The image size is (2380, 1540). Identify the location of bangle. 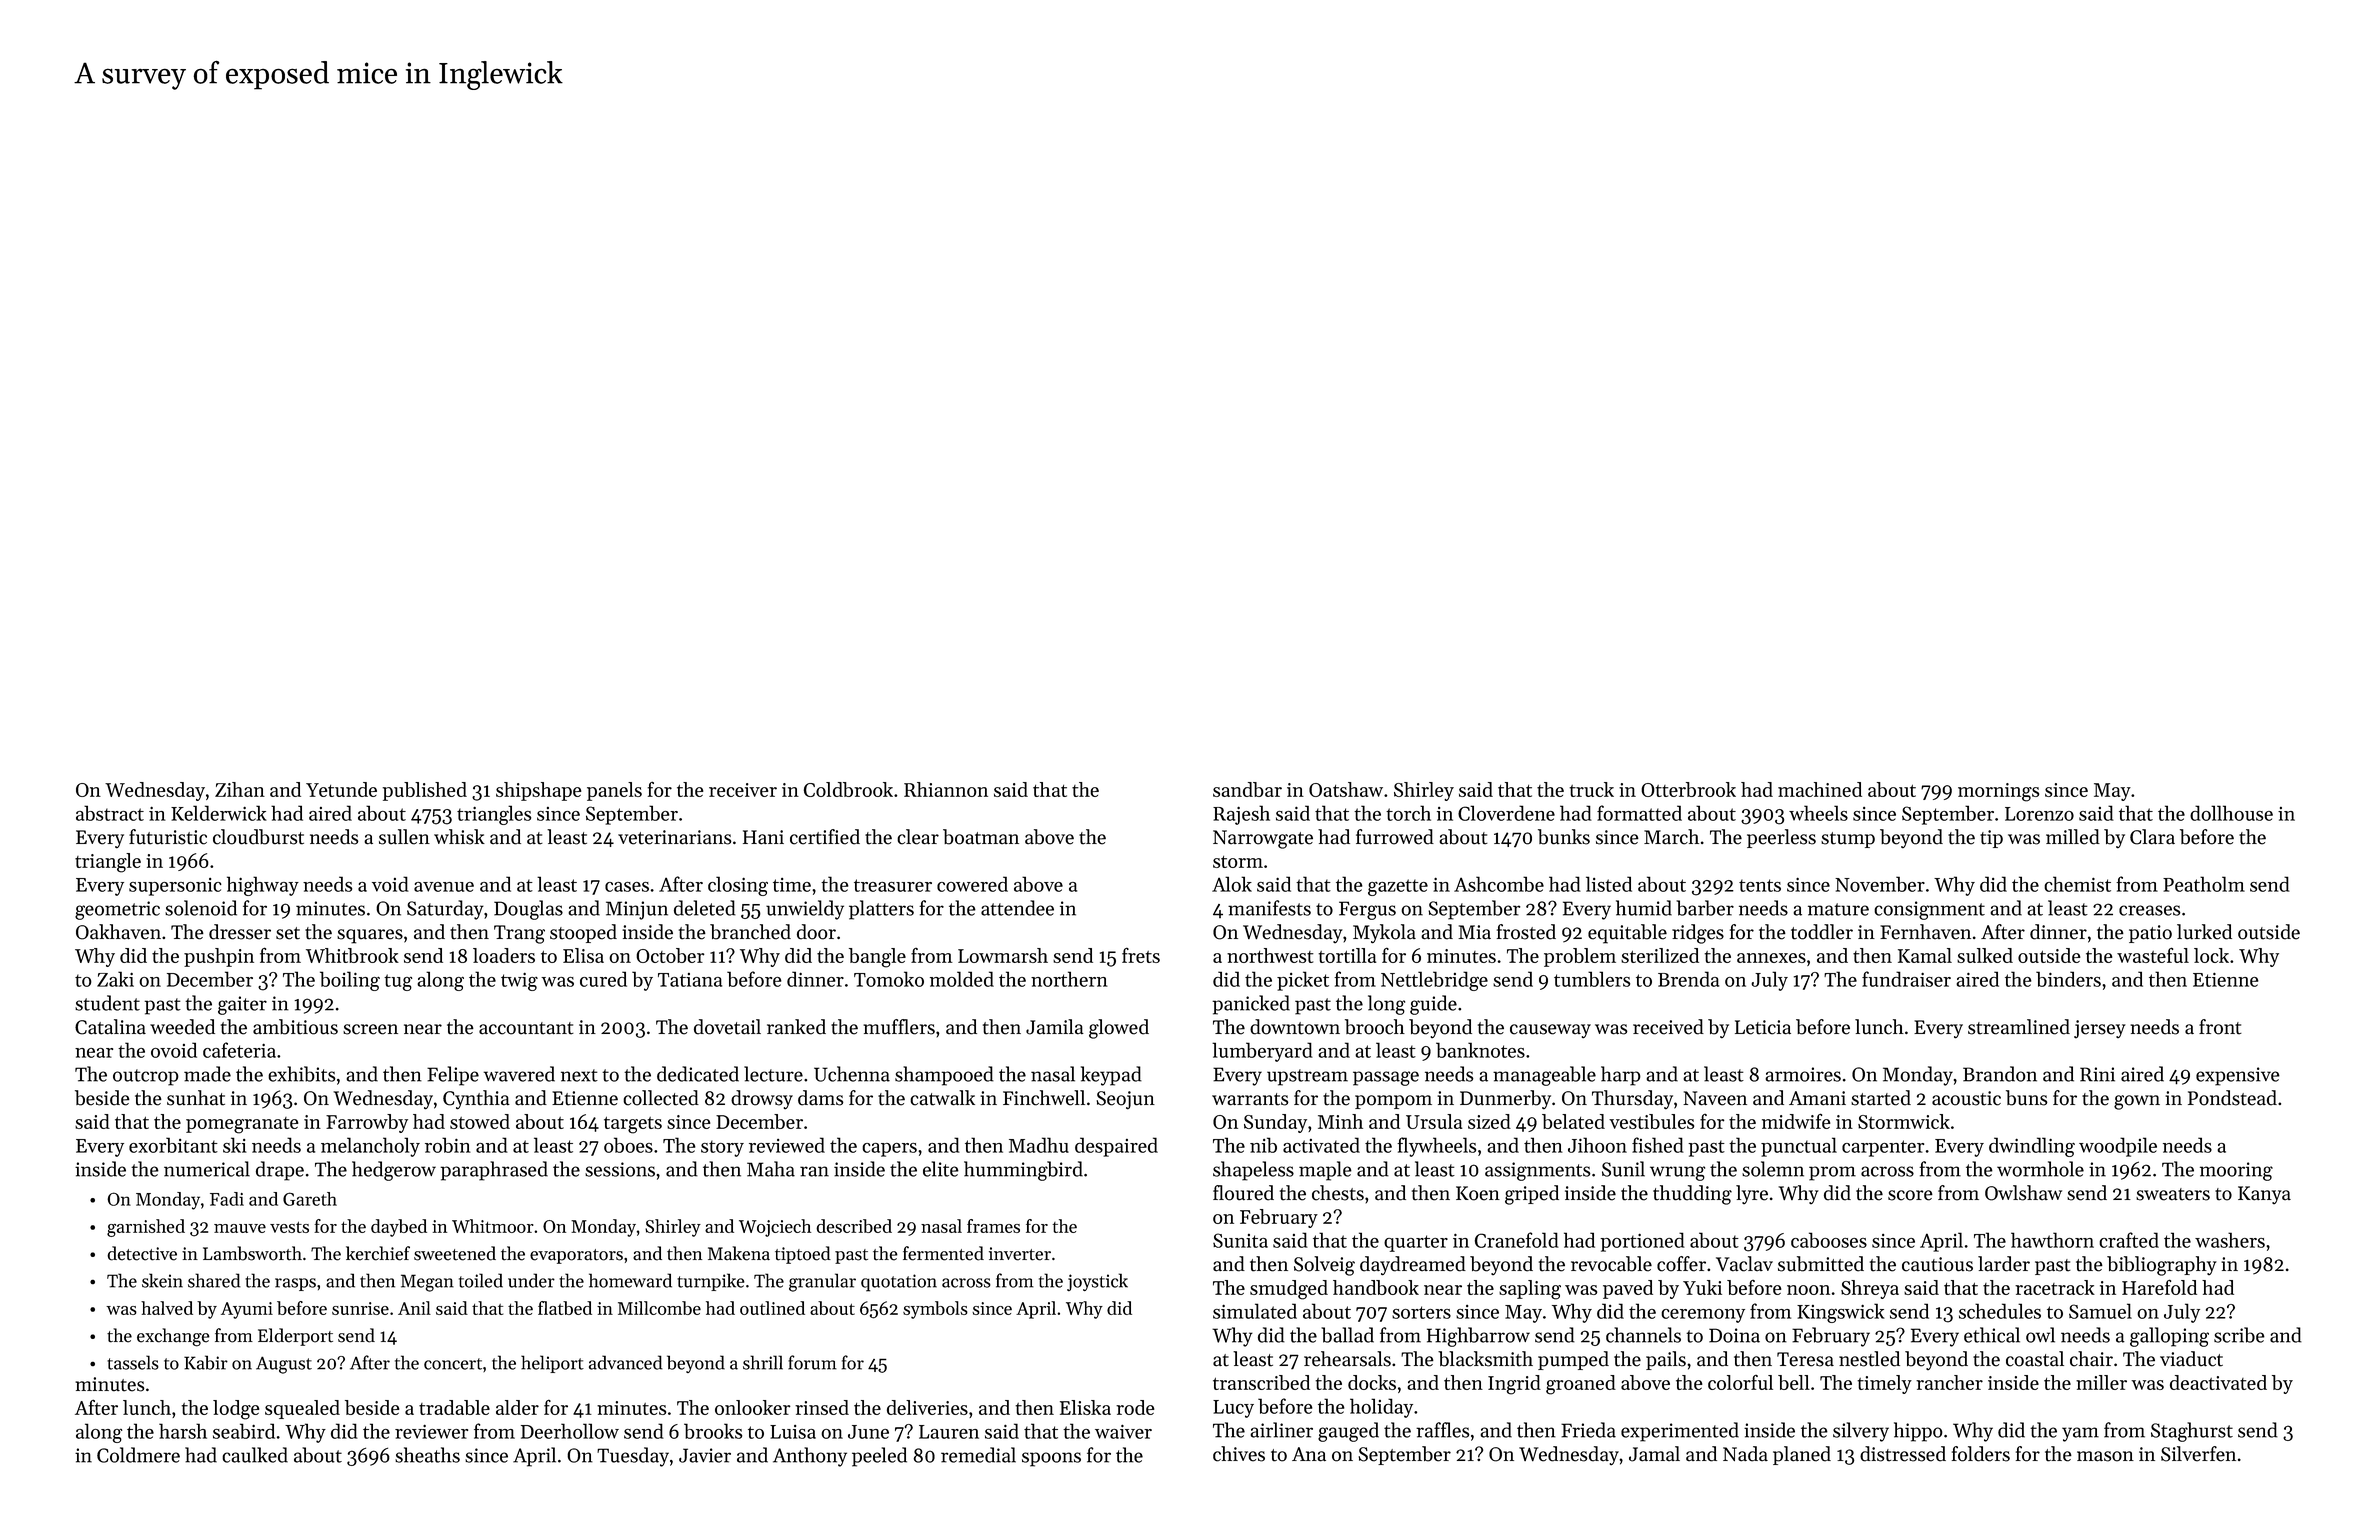
(877, 958).
